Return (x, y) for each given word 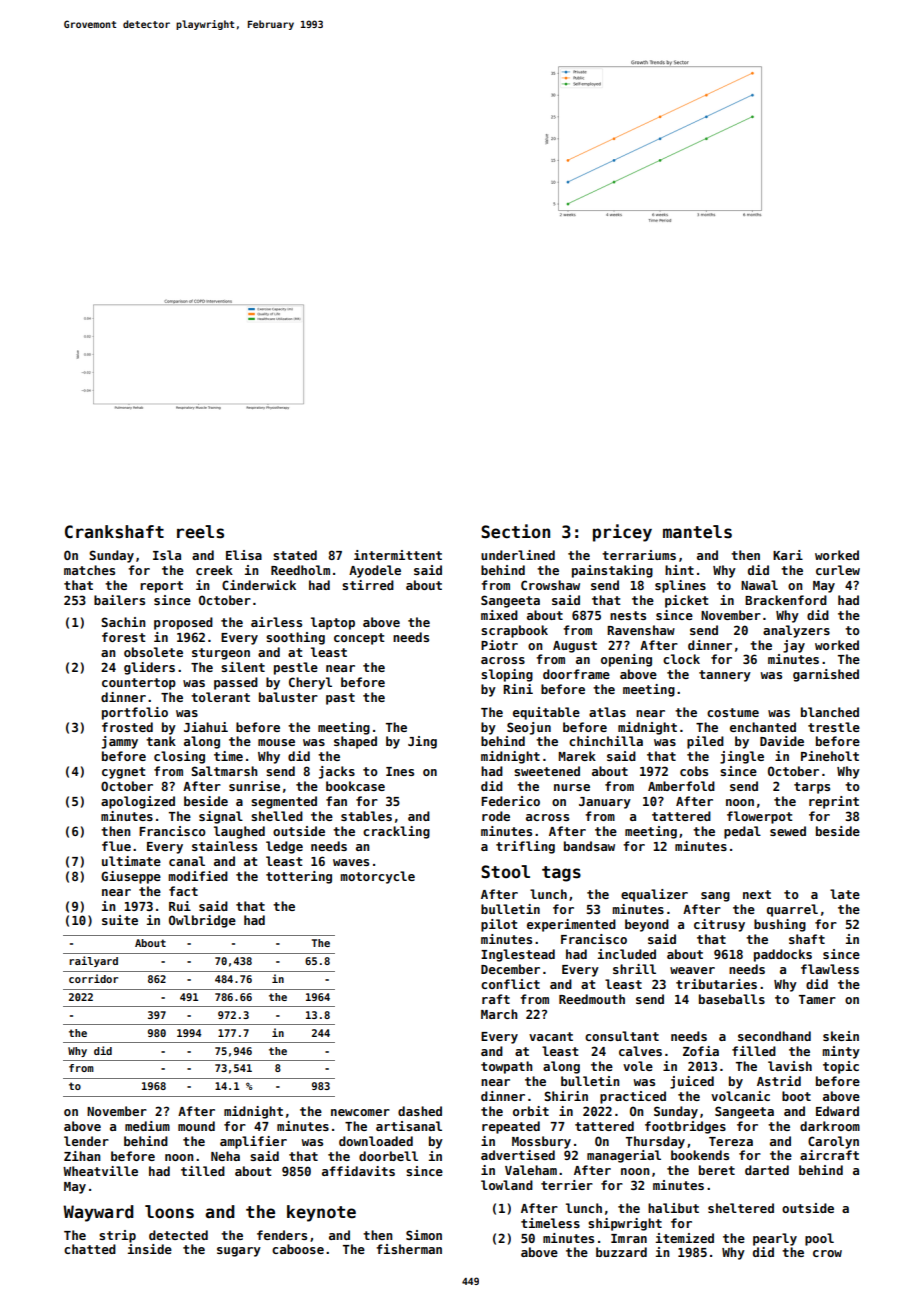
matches (89, 570)
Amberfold (681, 786)
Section (515, 531)
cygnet (124, 773)
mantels (697, 532)
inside (150, 1249)
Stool (505, 872)
